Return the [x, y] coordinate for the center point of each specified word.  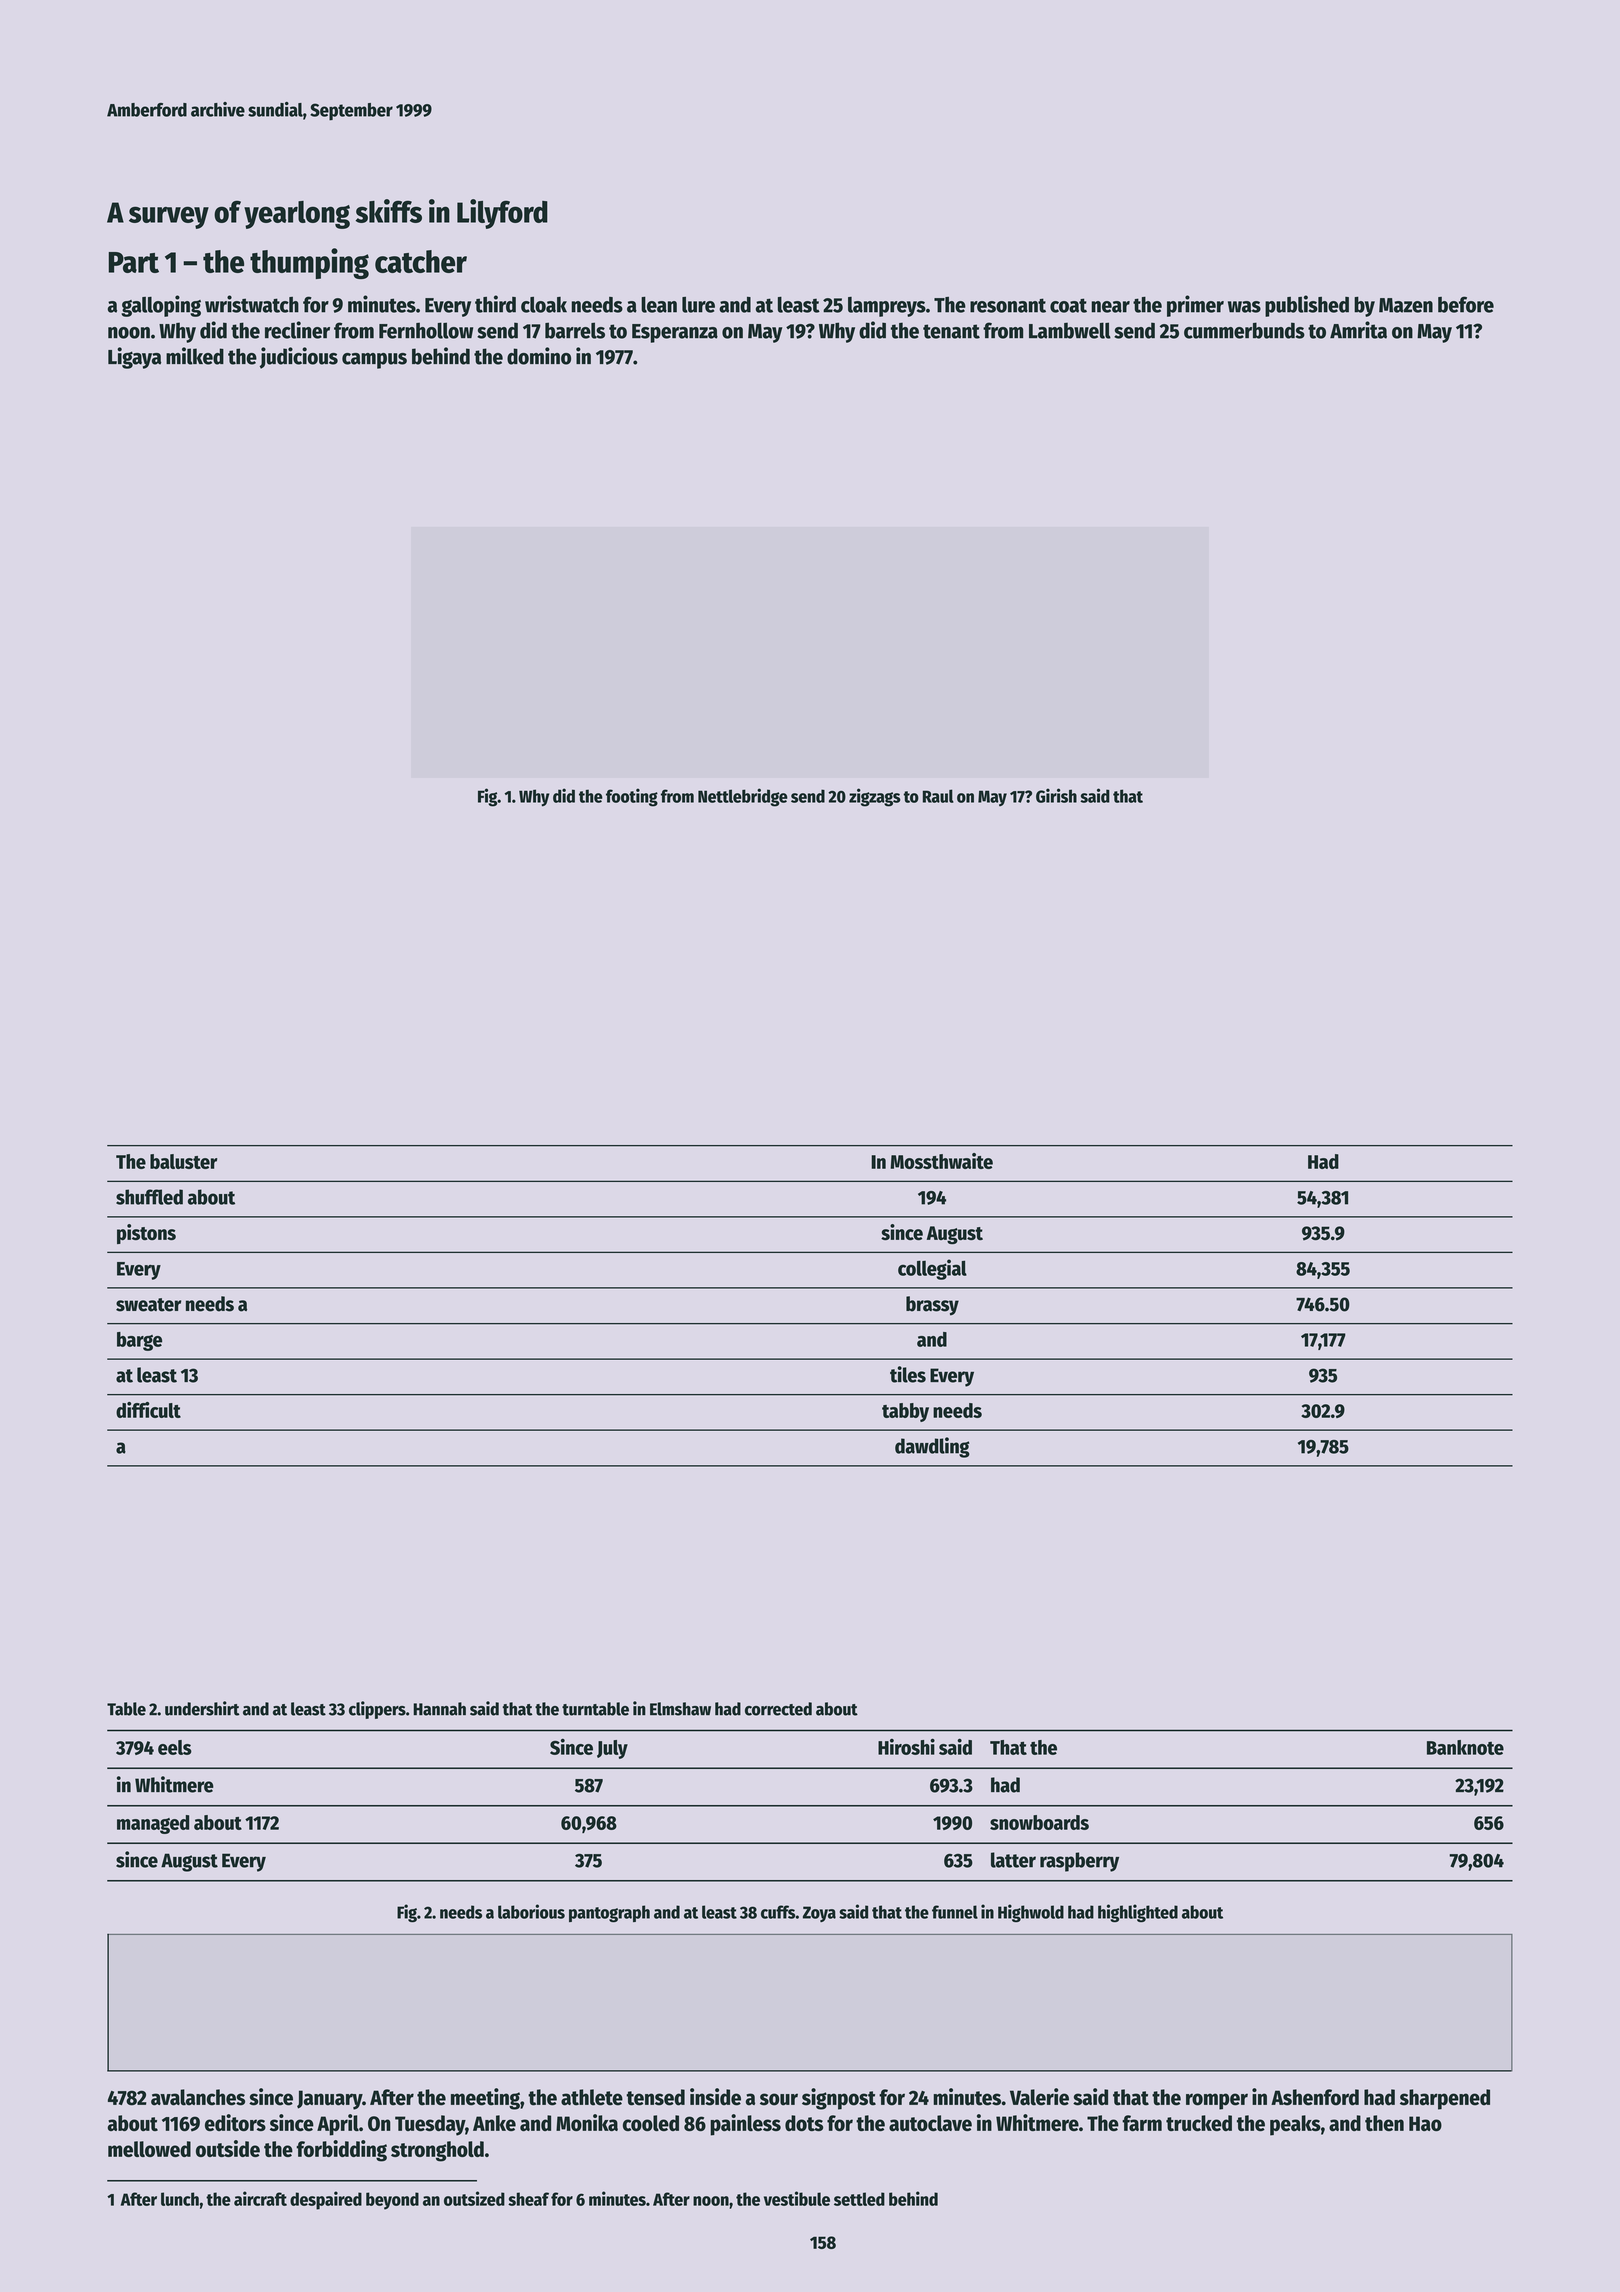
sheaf [528, 2199]
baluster [183, 1161]
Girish [1056, 795]
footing [632, 797]
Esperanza [675, 333]
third [495, 304]
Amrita [1358, 330]
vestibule [797, 2198]
